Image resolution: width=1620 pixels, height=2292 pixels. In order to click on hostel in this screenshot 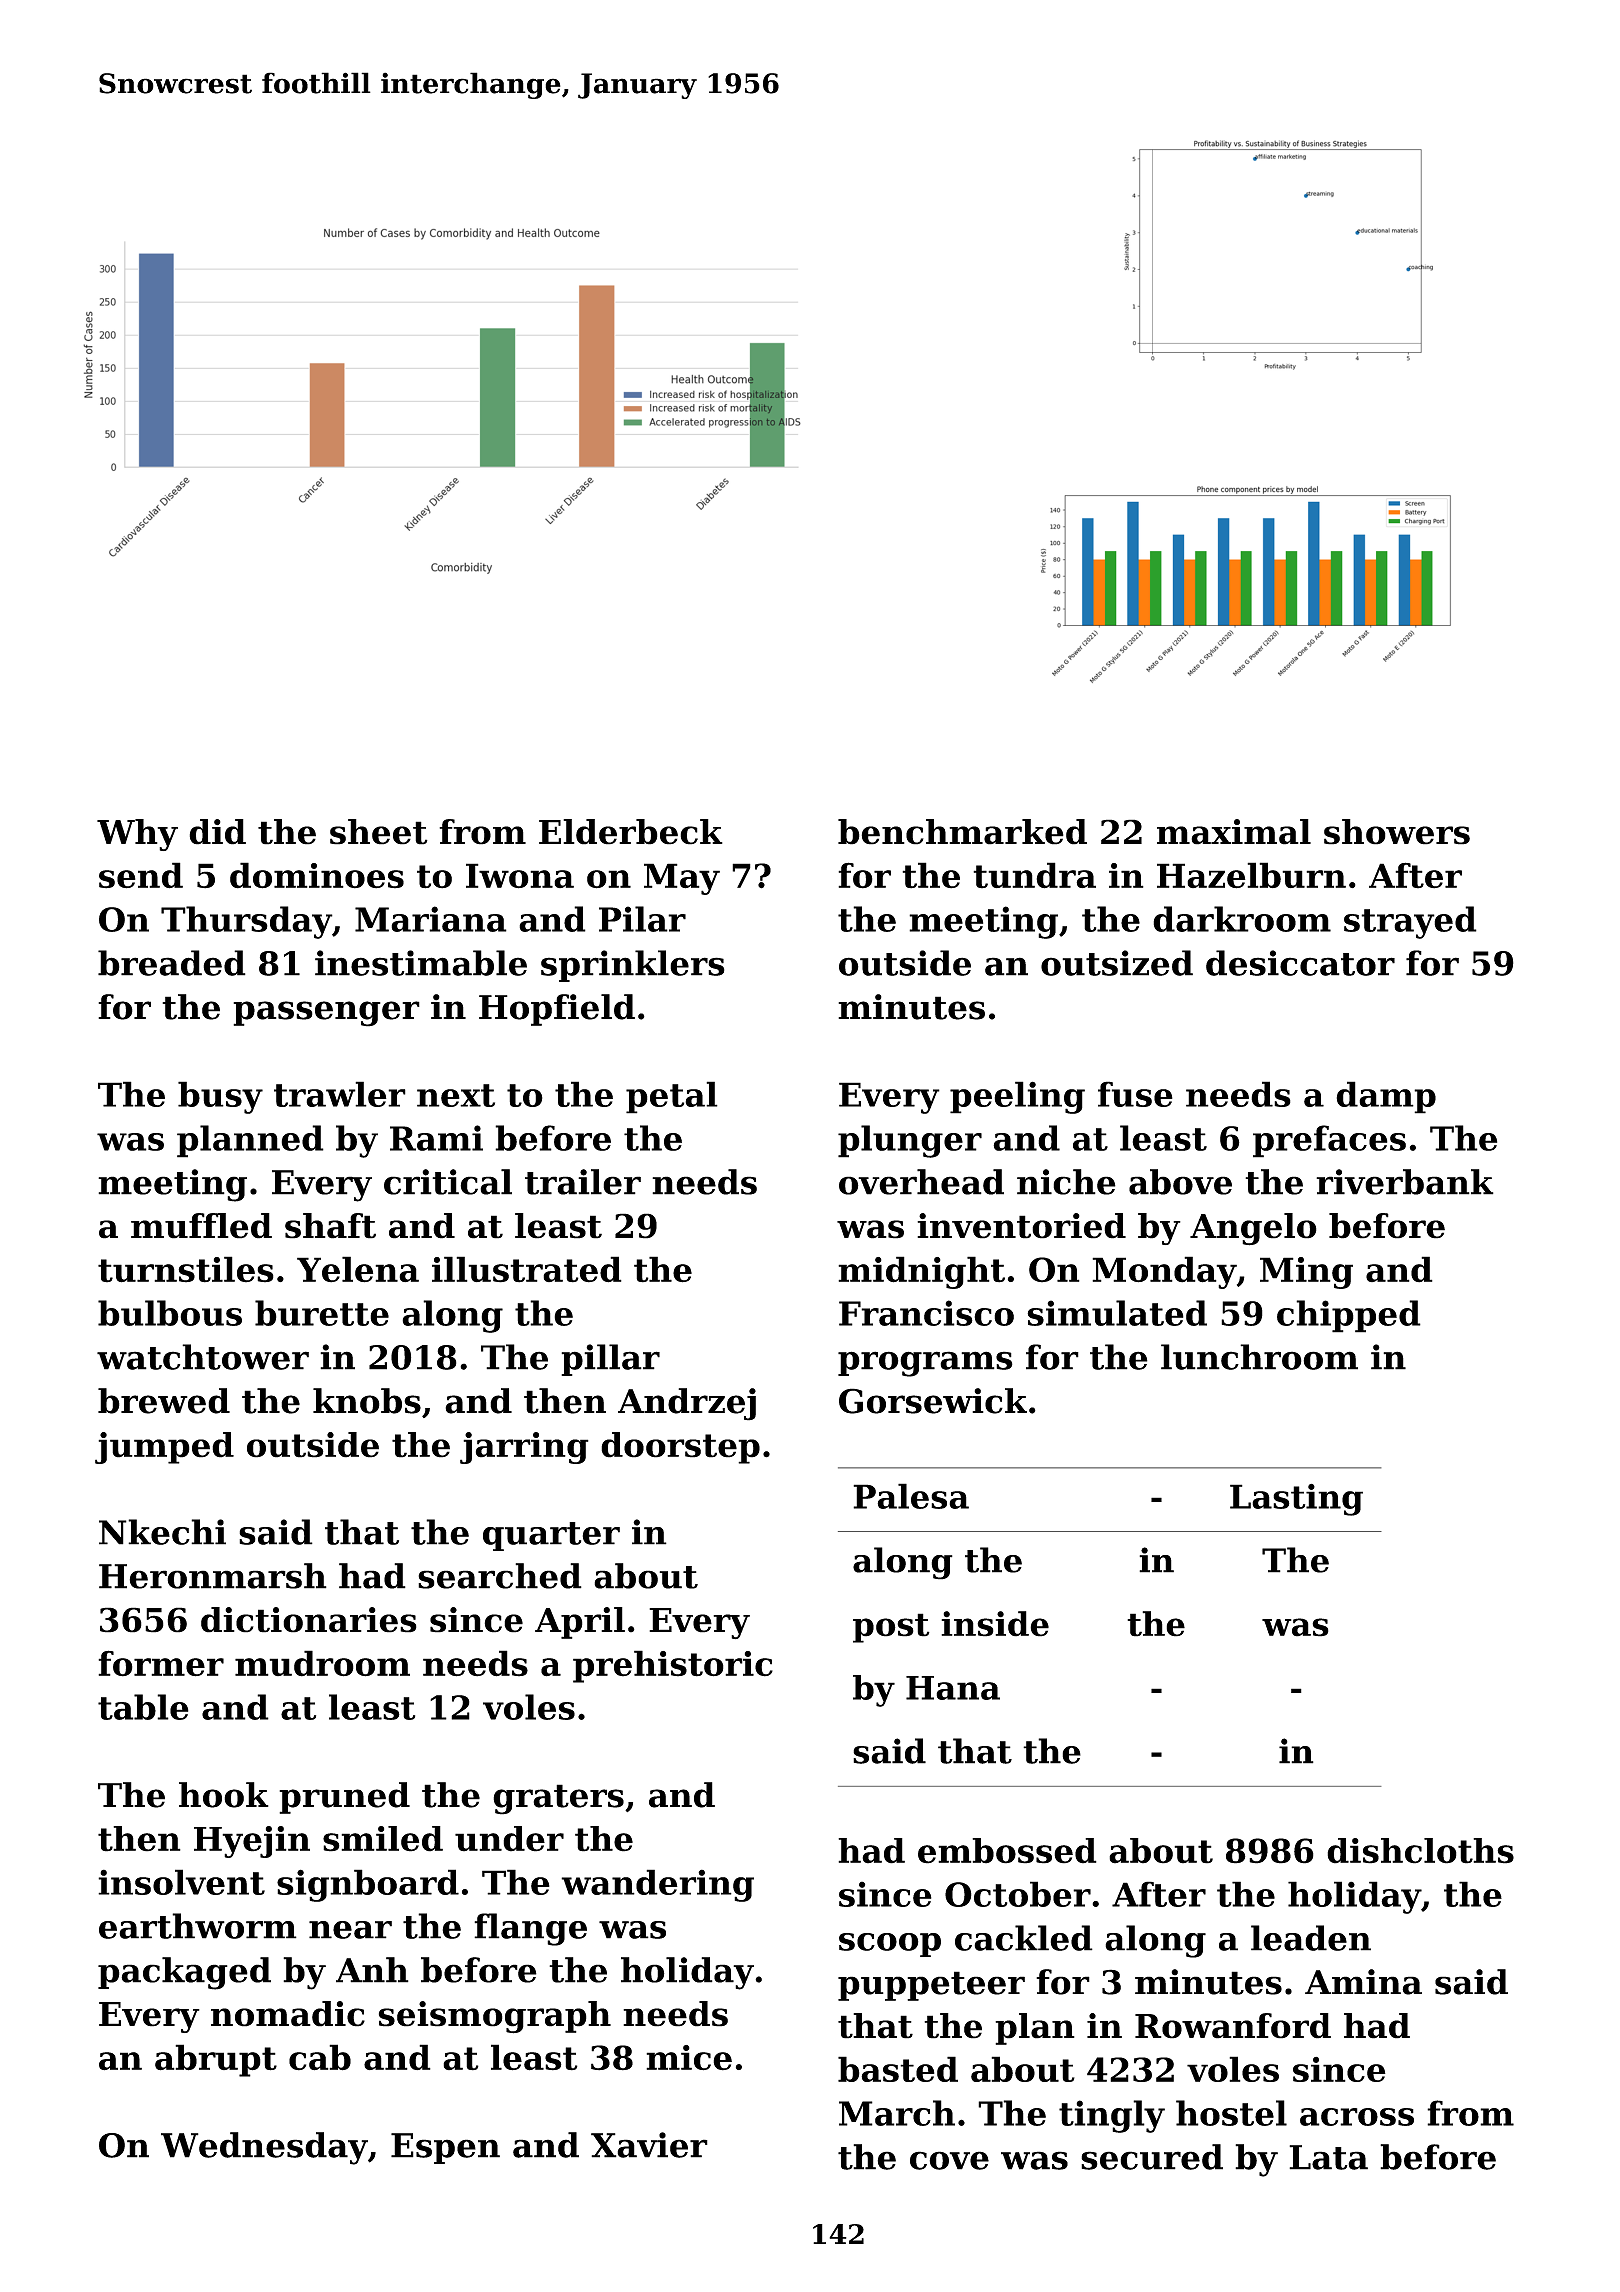, I will do `click(1231, 2113)`.
